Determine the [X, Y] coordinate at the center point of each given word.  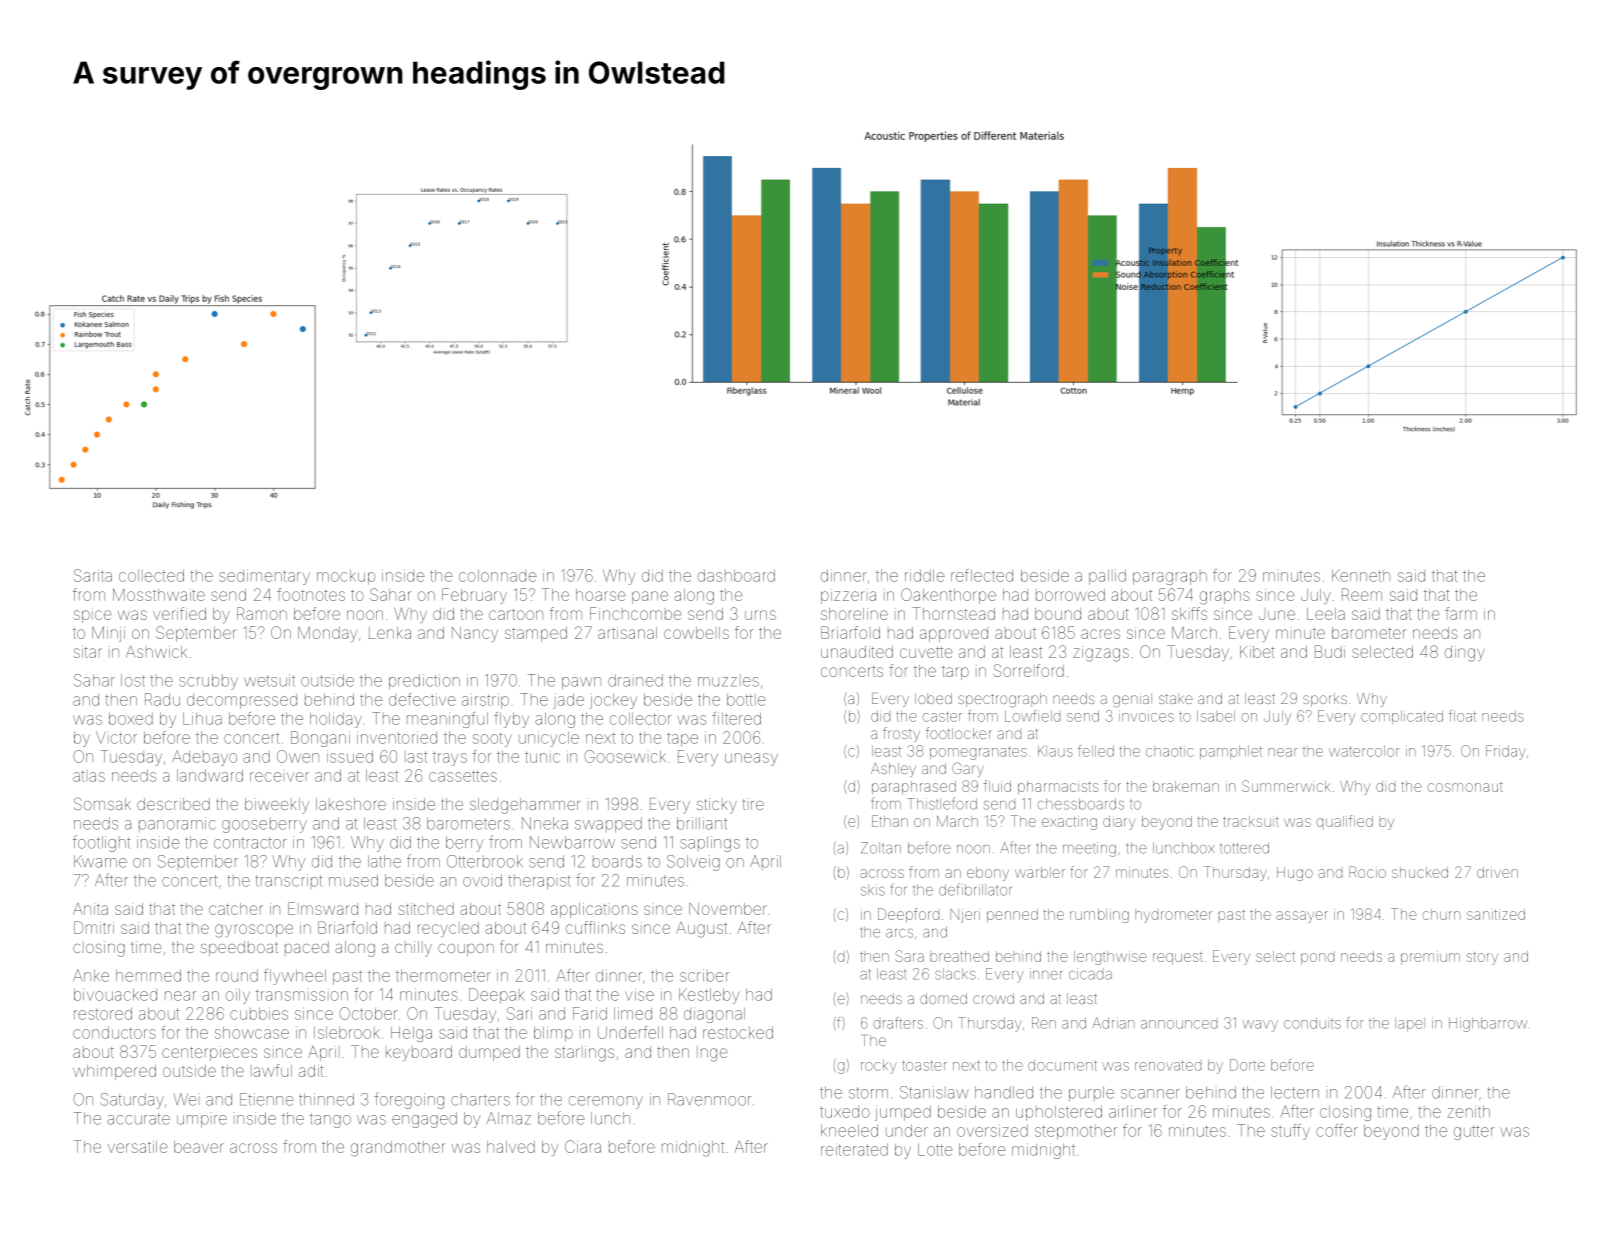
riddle [925, 576]
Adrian [1113, 1023]
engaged [424, 1120]
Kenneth [1361, 576]
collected [151, 576]
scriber [704, 975]
